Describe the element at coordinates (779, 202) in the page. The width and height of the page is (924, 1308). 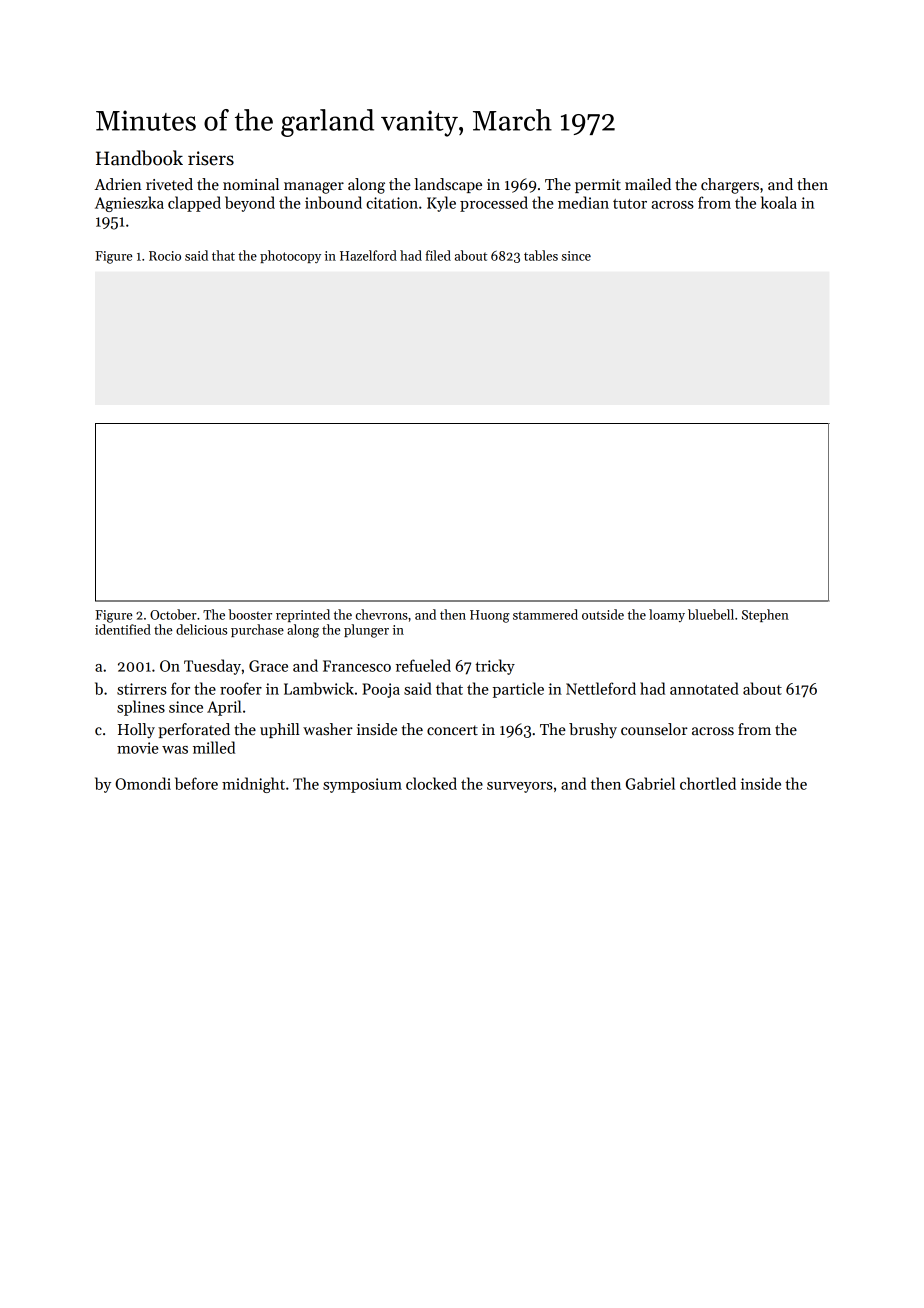
I see `koala` at that location.
